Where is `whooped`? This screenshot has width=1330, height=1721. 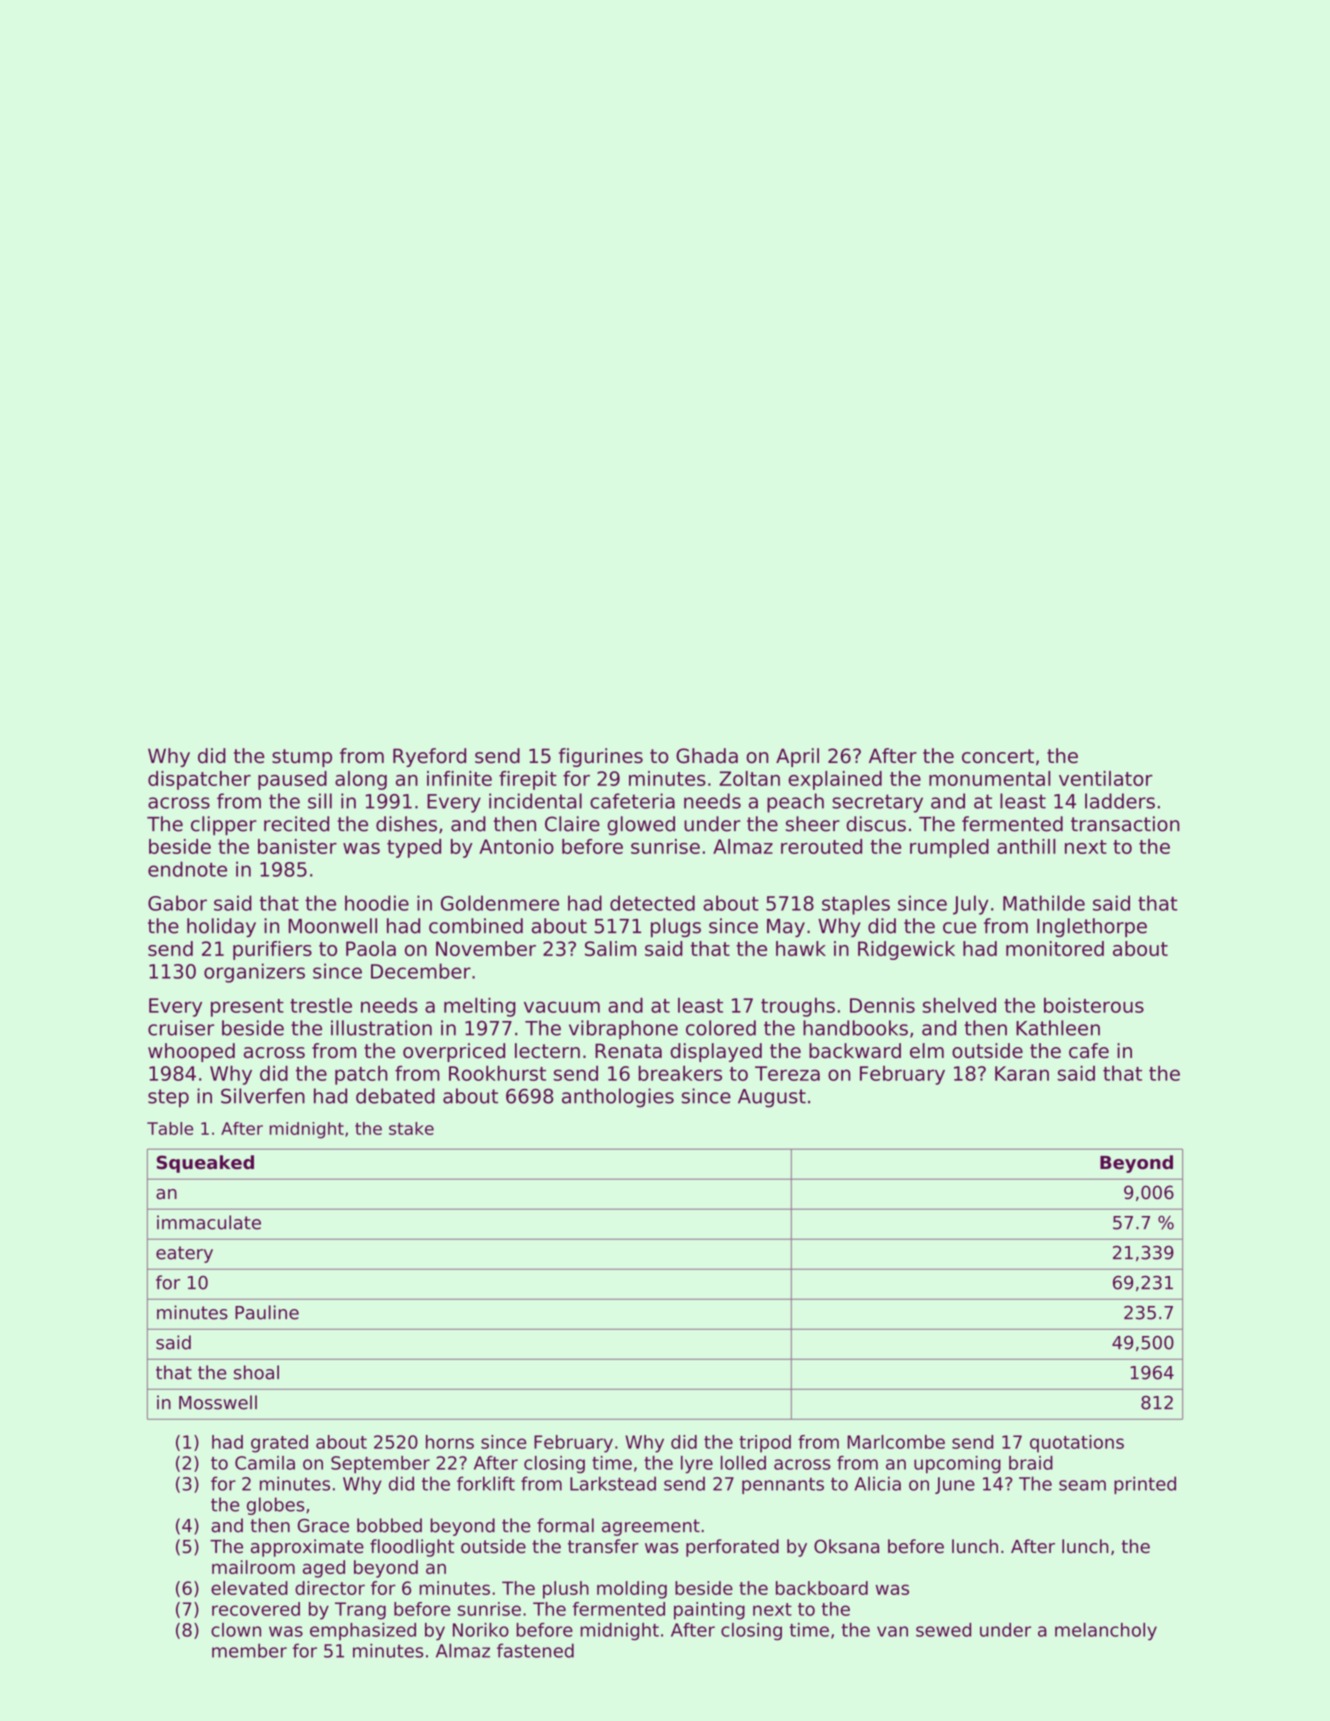
whooped is located at coordinates (191, 1052).
